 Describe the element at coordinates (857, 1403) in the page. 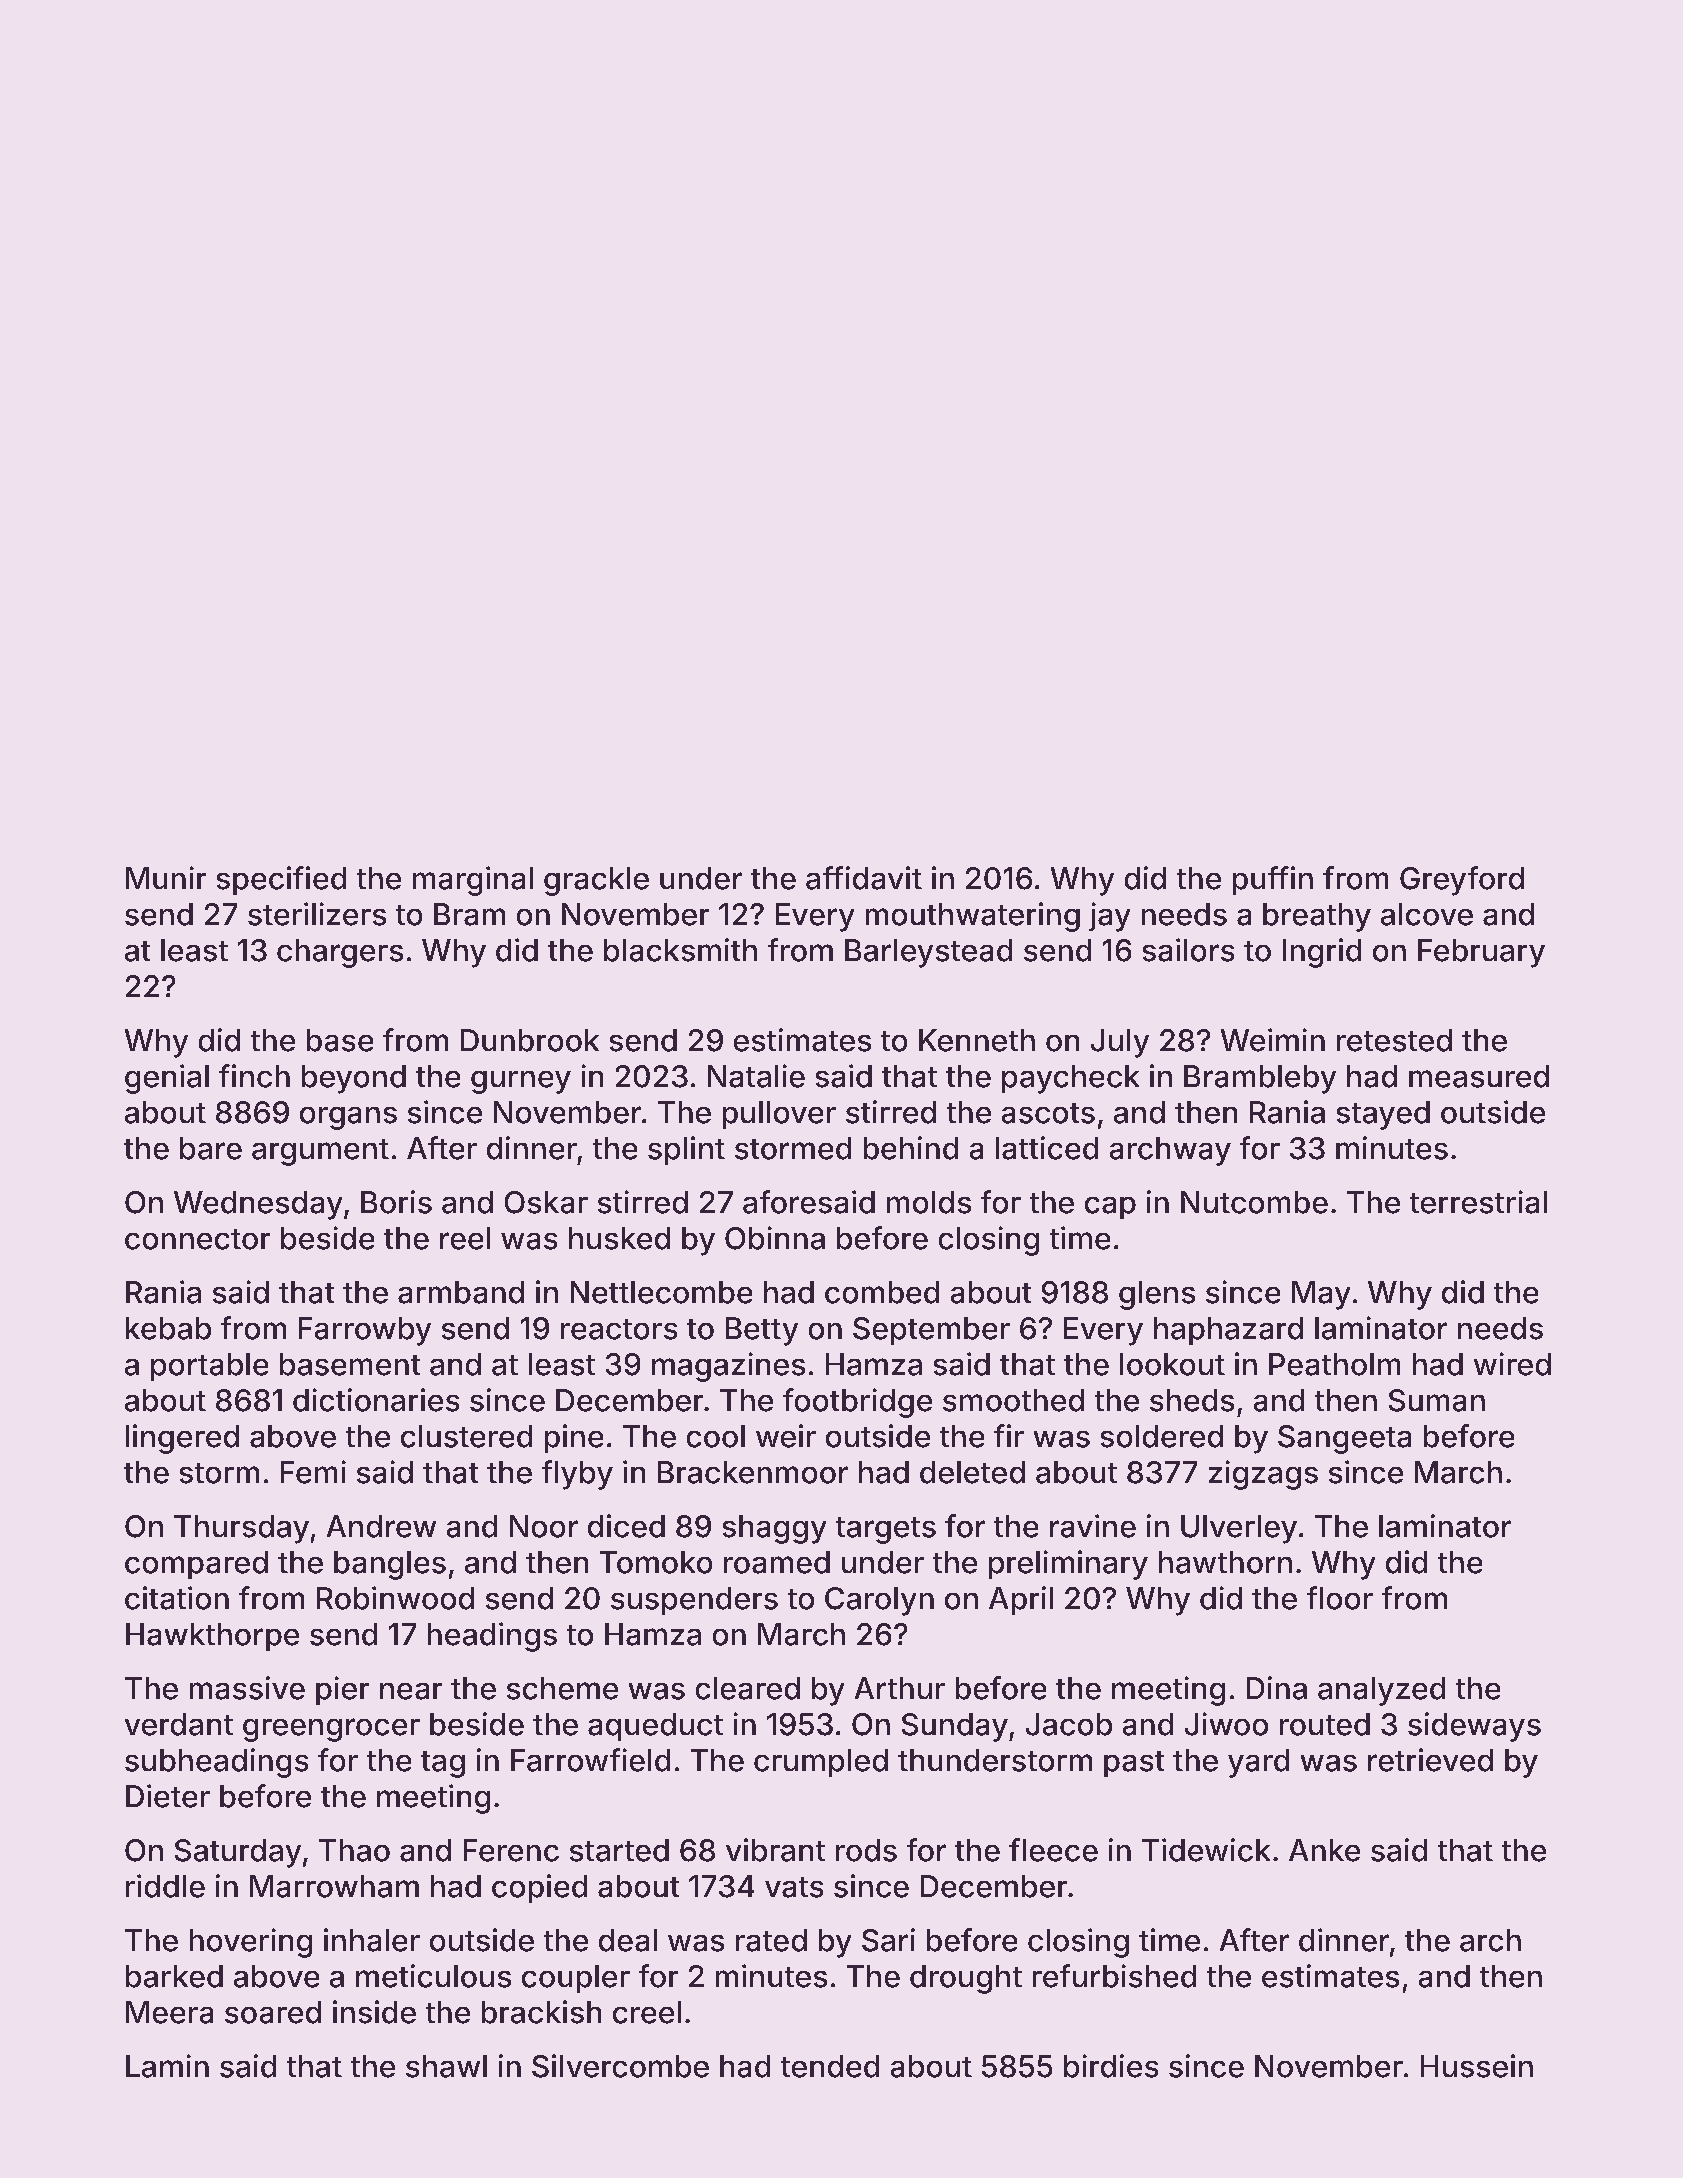

I see `footbridge` at that location.
